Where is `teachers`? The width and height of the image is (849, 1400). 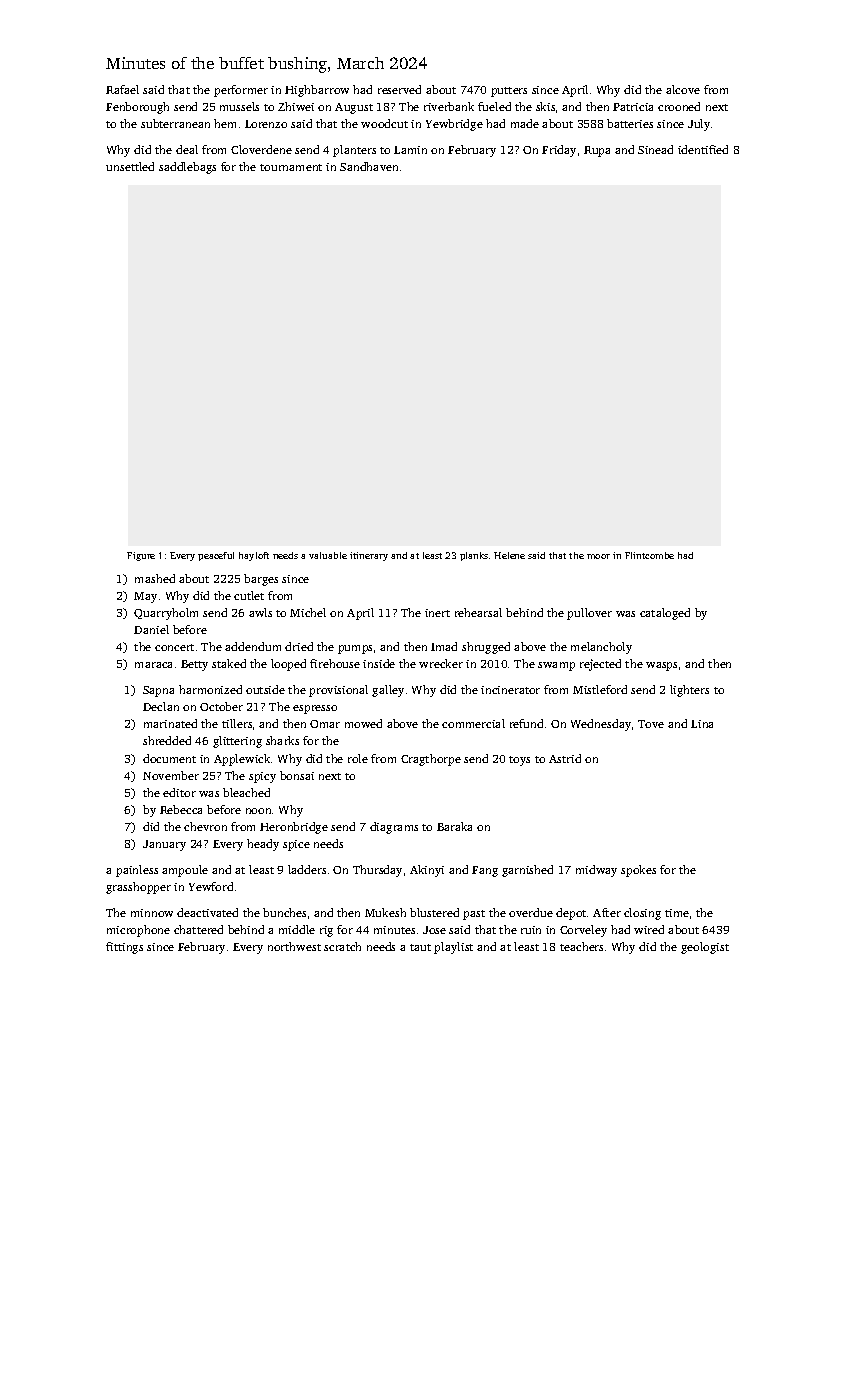 teachers is located at coordinates (581, 946).
